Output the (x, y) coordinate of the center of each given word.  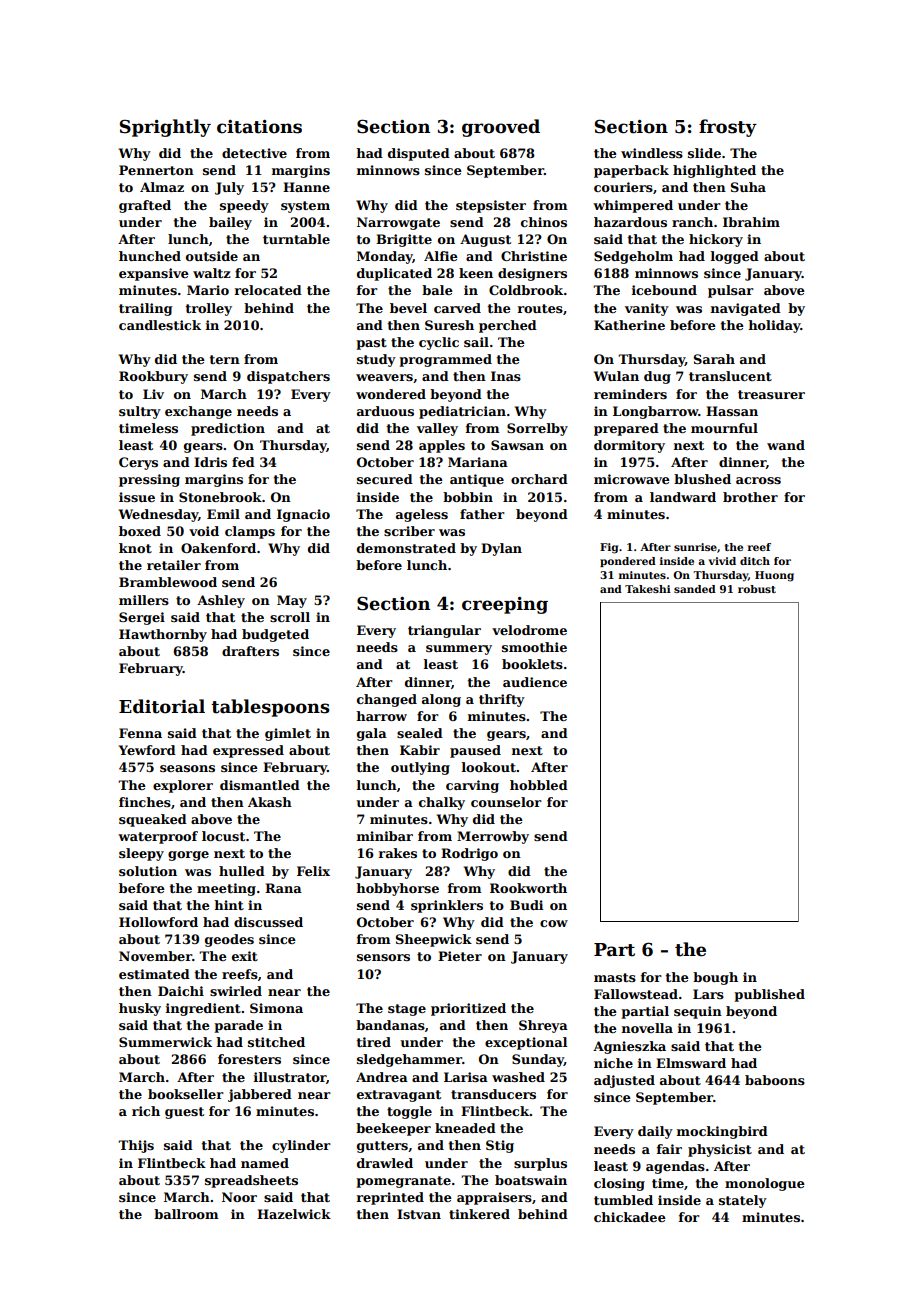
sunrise (695, 547)
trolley (209, 309)
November (155, 956)
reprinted (390, 1198)
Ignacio (303, 515)
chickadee (630, 1217)
